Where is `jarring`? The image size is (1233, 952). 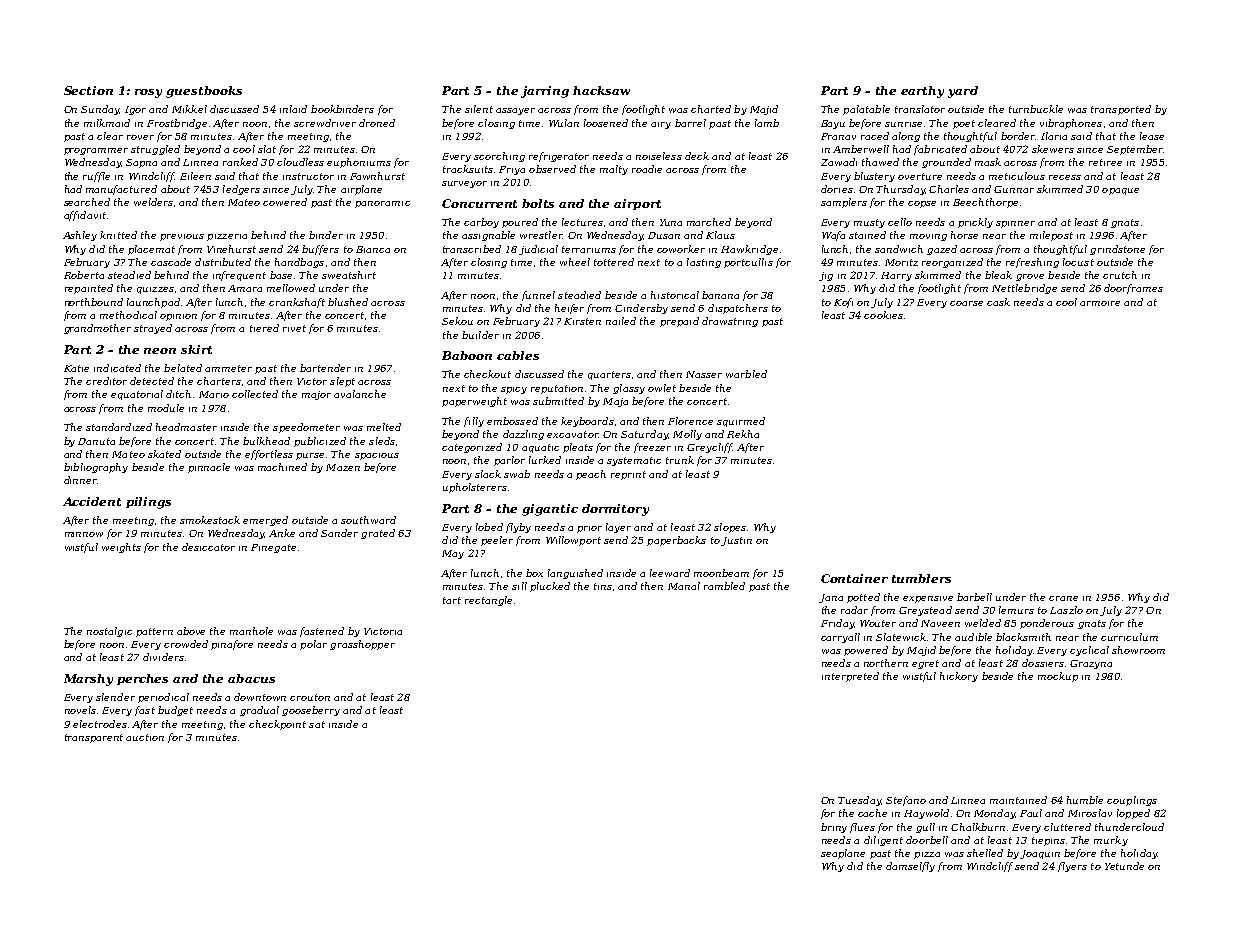
jarring is located at coordinates (545, 92).
